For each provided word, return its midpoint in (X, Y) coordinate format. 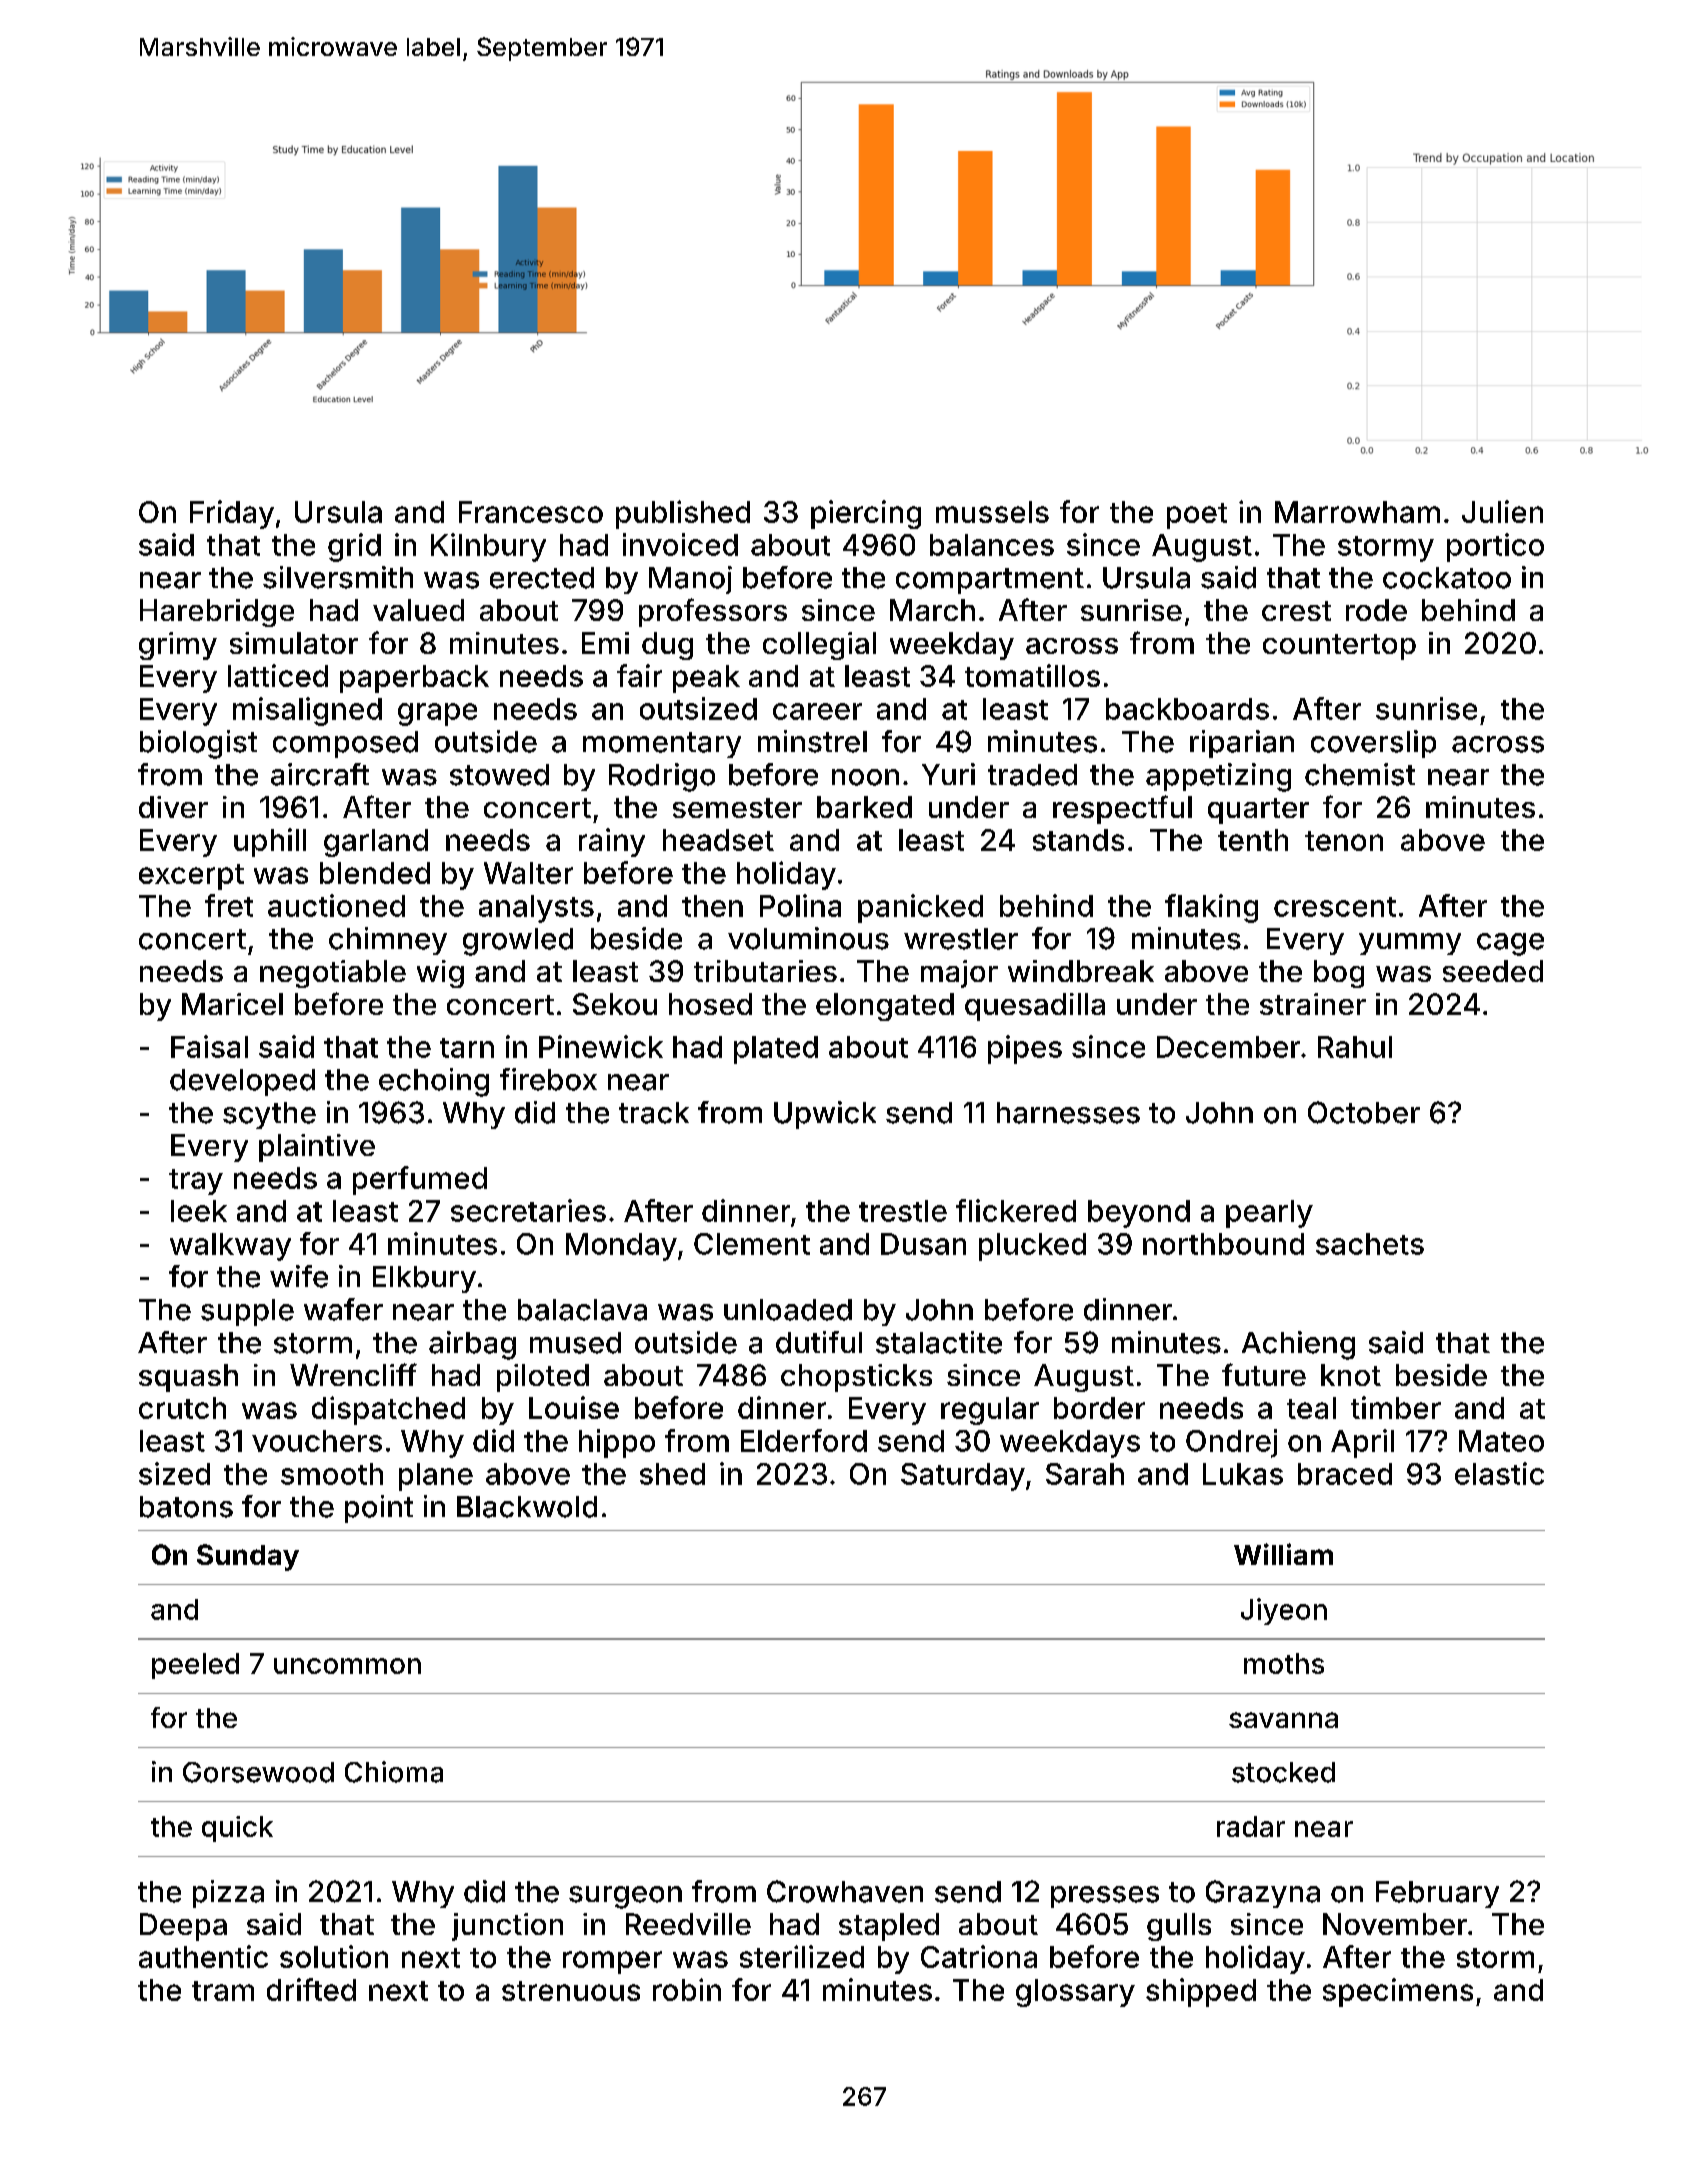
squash (188, 1378)
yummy (1410, 944)
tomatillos (1032, 675)
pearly (1269, 1214)
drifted (311, 1989)
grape (437, 714)
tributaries (765, 971)
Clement (752, 1244)
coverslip (1373, 744)
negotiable (333, 974)
